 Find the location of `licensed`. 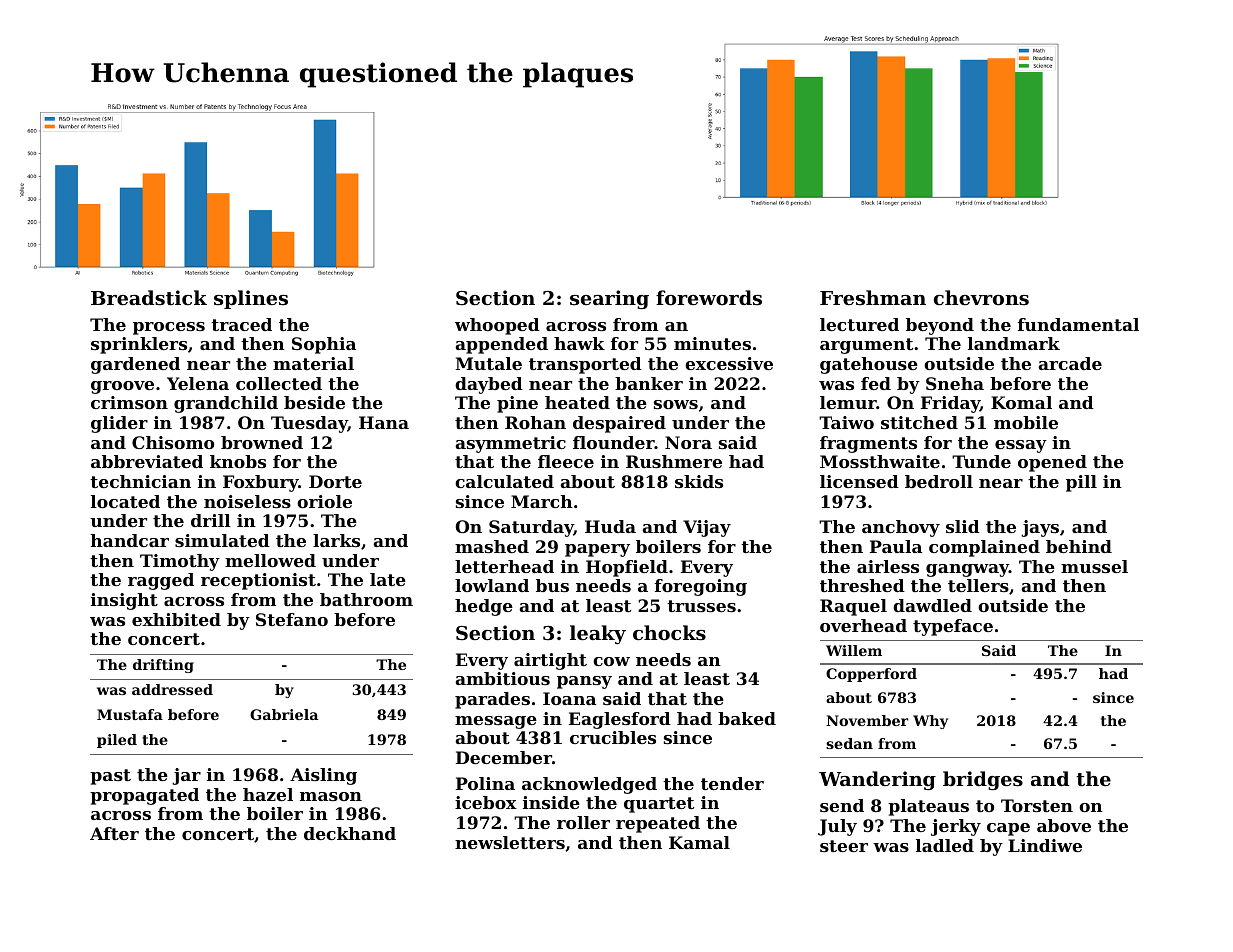

licensed is located at coordinates (859, 481).
